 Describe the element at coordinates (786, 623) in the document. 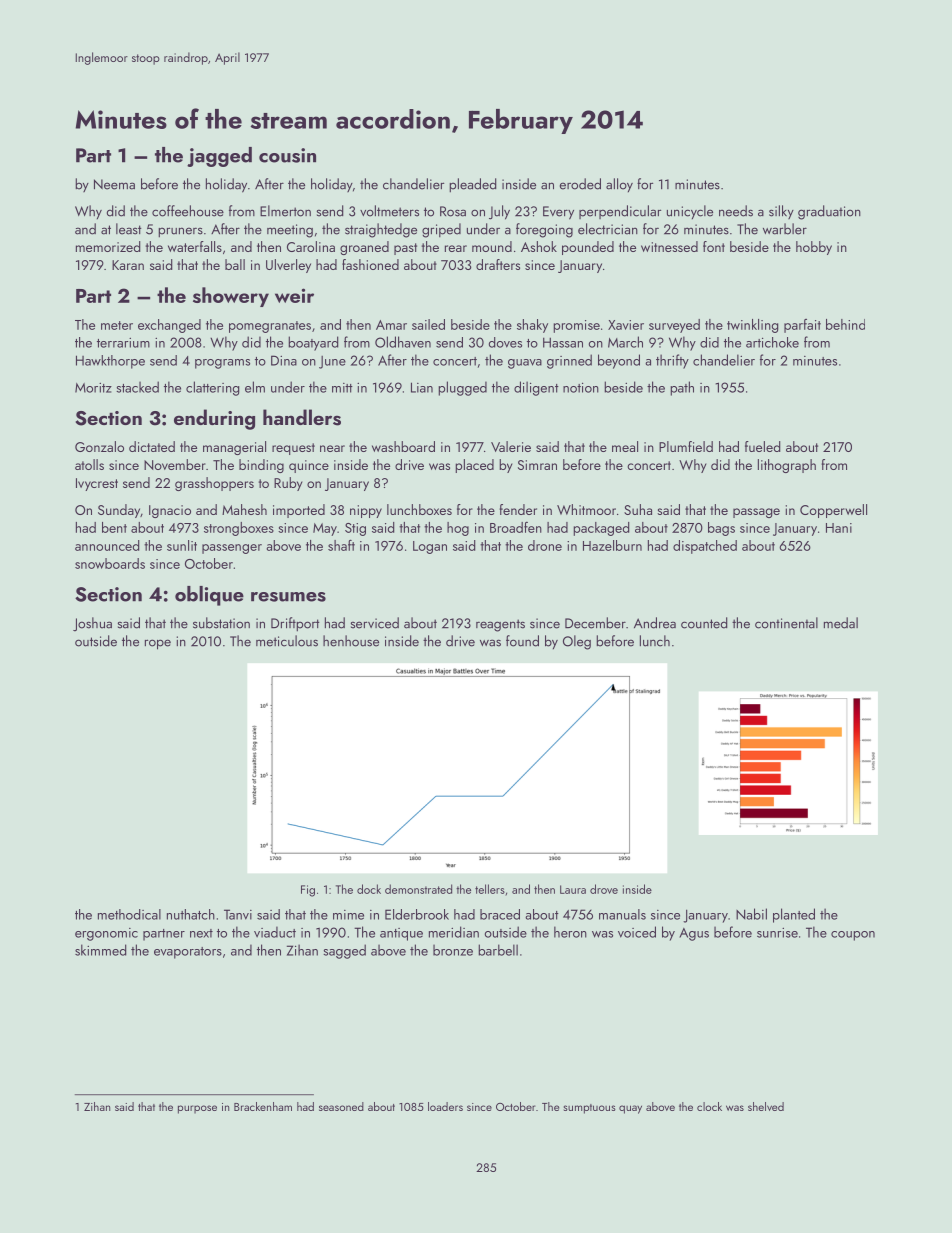

I see `continental` at that location.
